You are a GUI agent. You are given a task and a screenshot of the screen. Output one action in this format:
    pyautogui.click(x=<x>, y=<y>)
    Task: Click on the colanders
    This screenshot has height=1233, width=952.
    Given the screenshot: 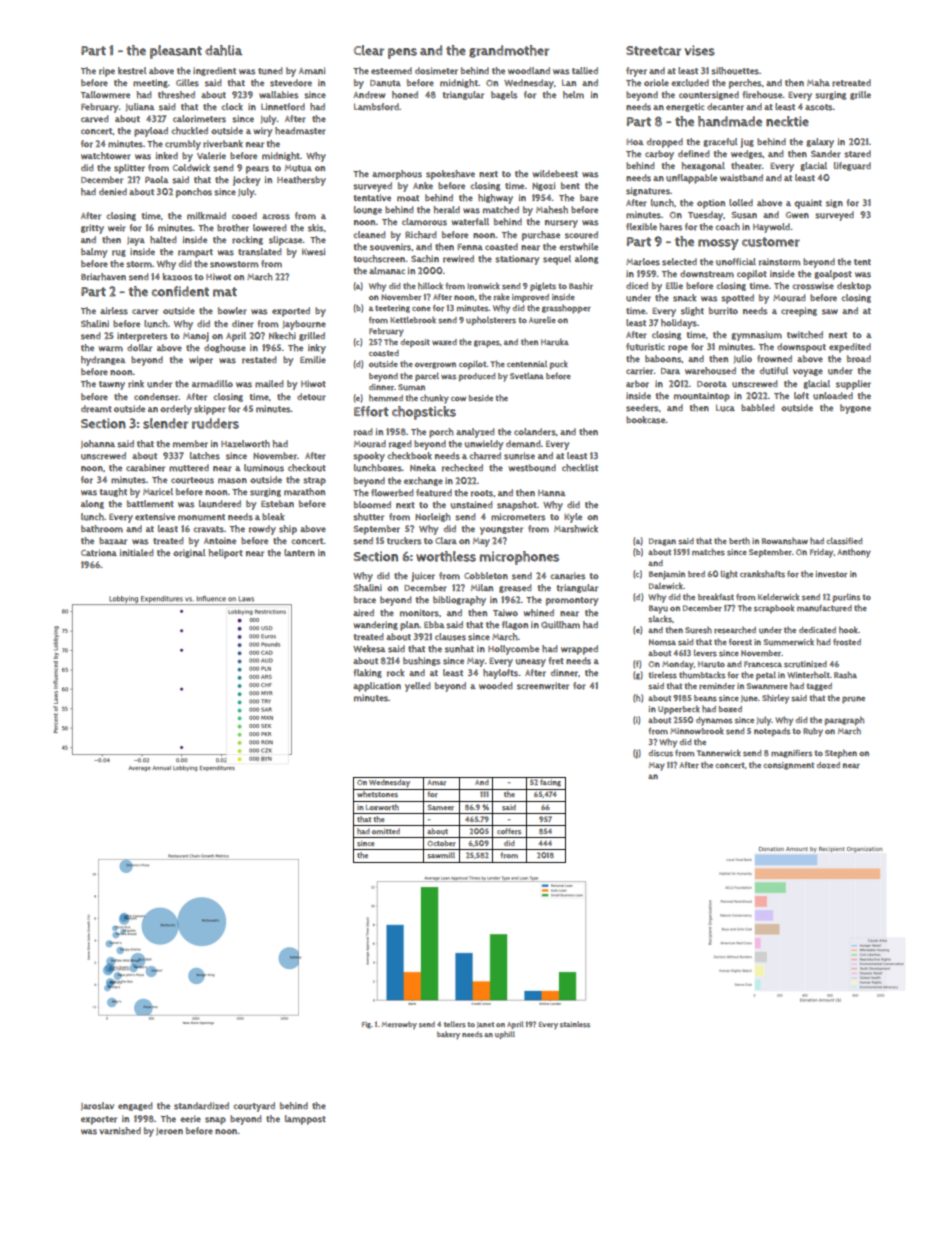 What is the action you would take?
    pyautogui.click(x=535, y=432)
